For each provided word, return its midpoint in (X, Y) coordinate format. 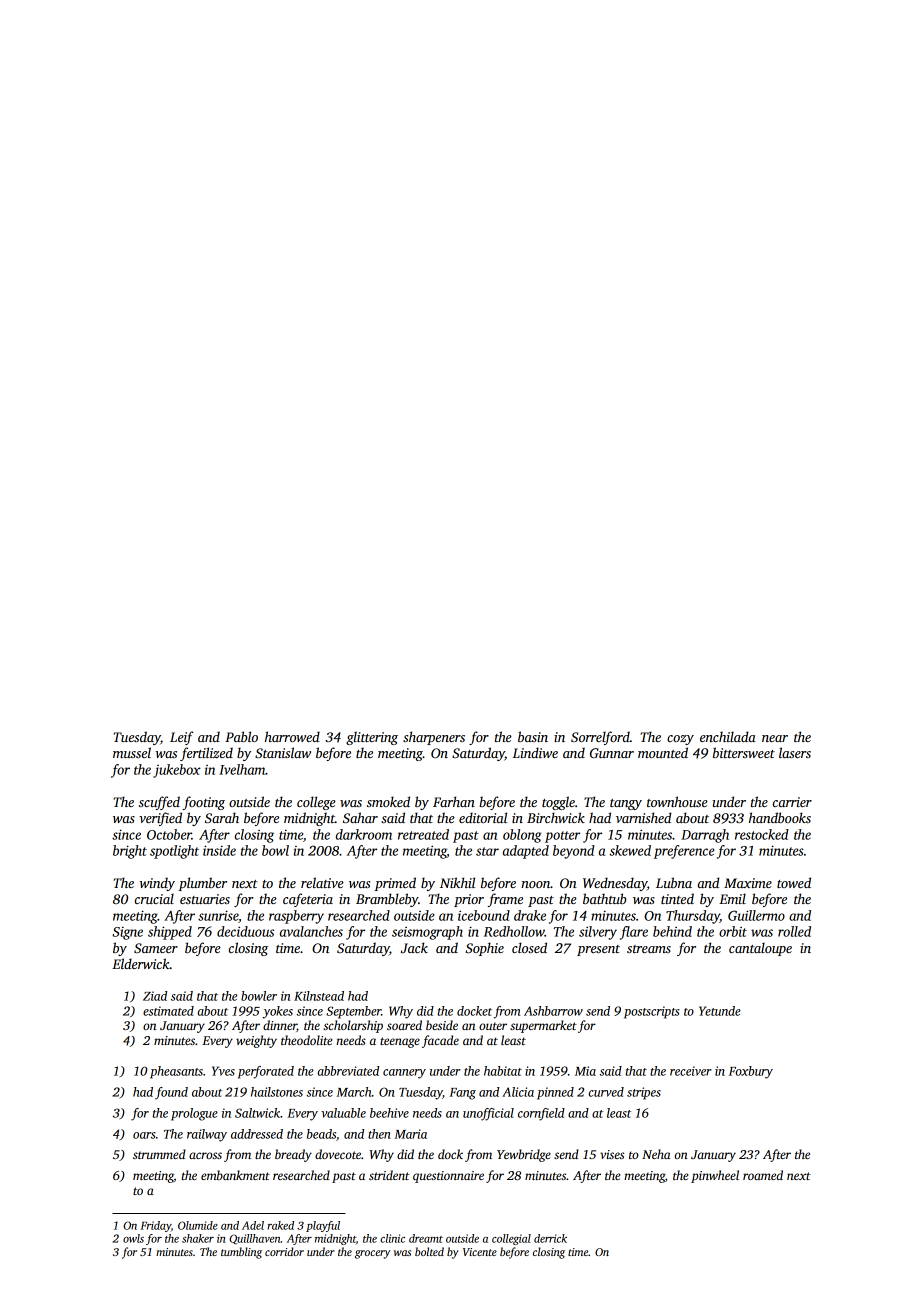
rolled (794, 931)
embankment (235, 1175)
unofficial (488, 1114)
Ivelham (242, 769)
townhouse (677, 801)
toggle (558, 803)
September (353, 1012)
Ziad (155, 996)
